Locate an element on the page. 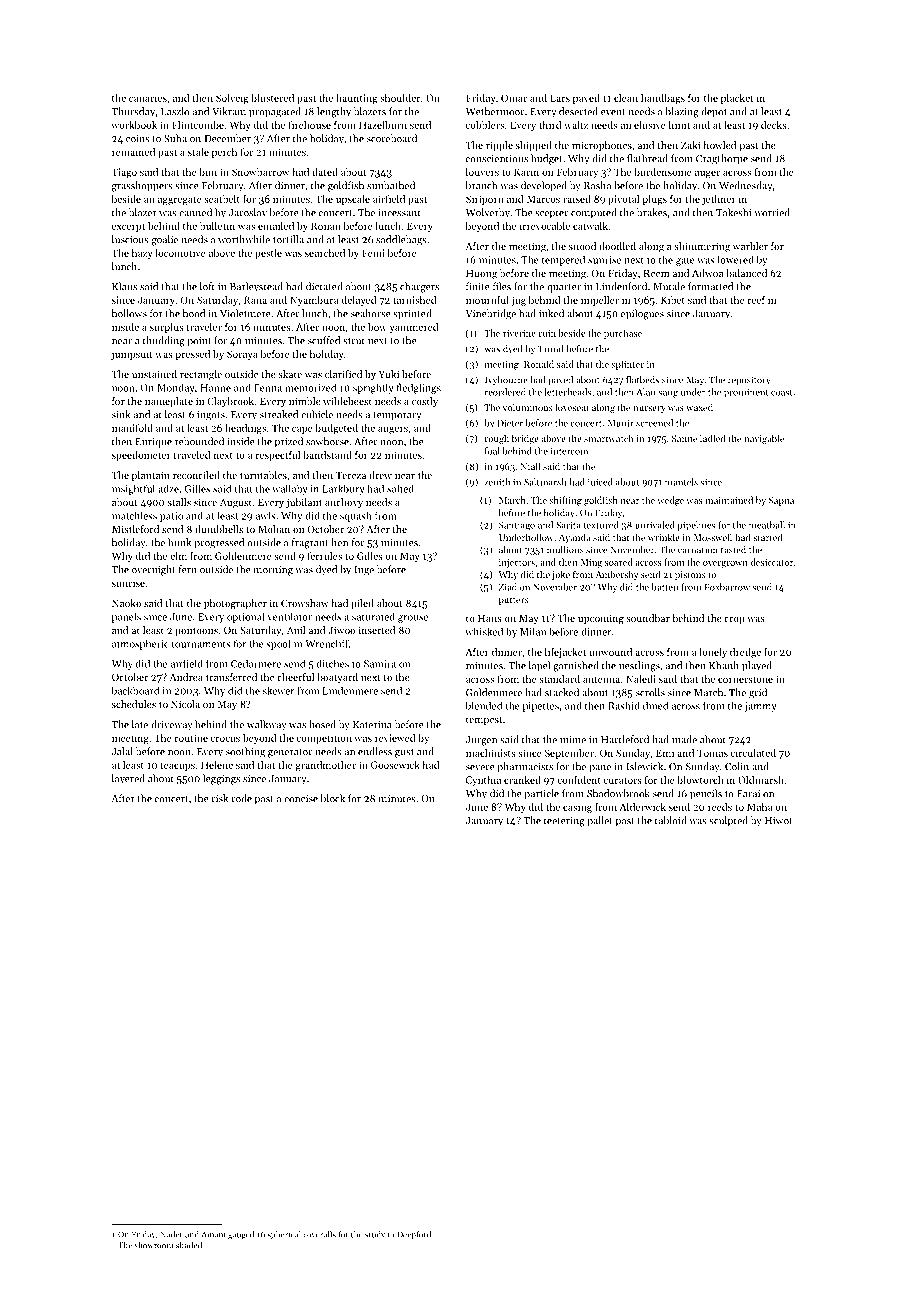  Inge is located at coordinates (364, 571).
